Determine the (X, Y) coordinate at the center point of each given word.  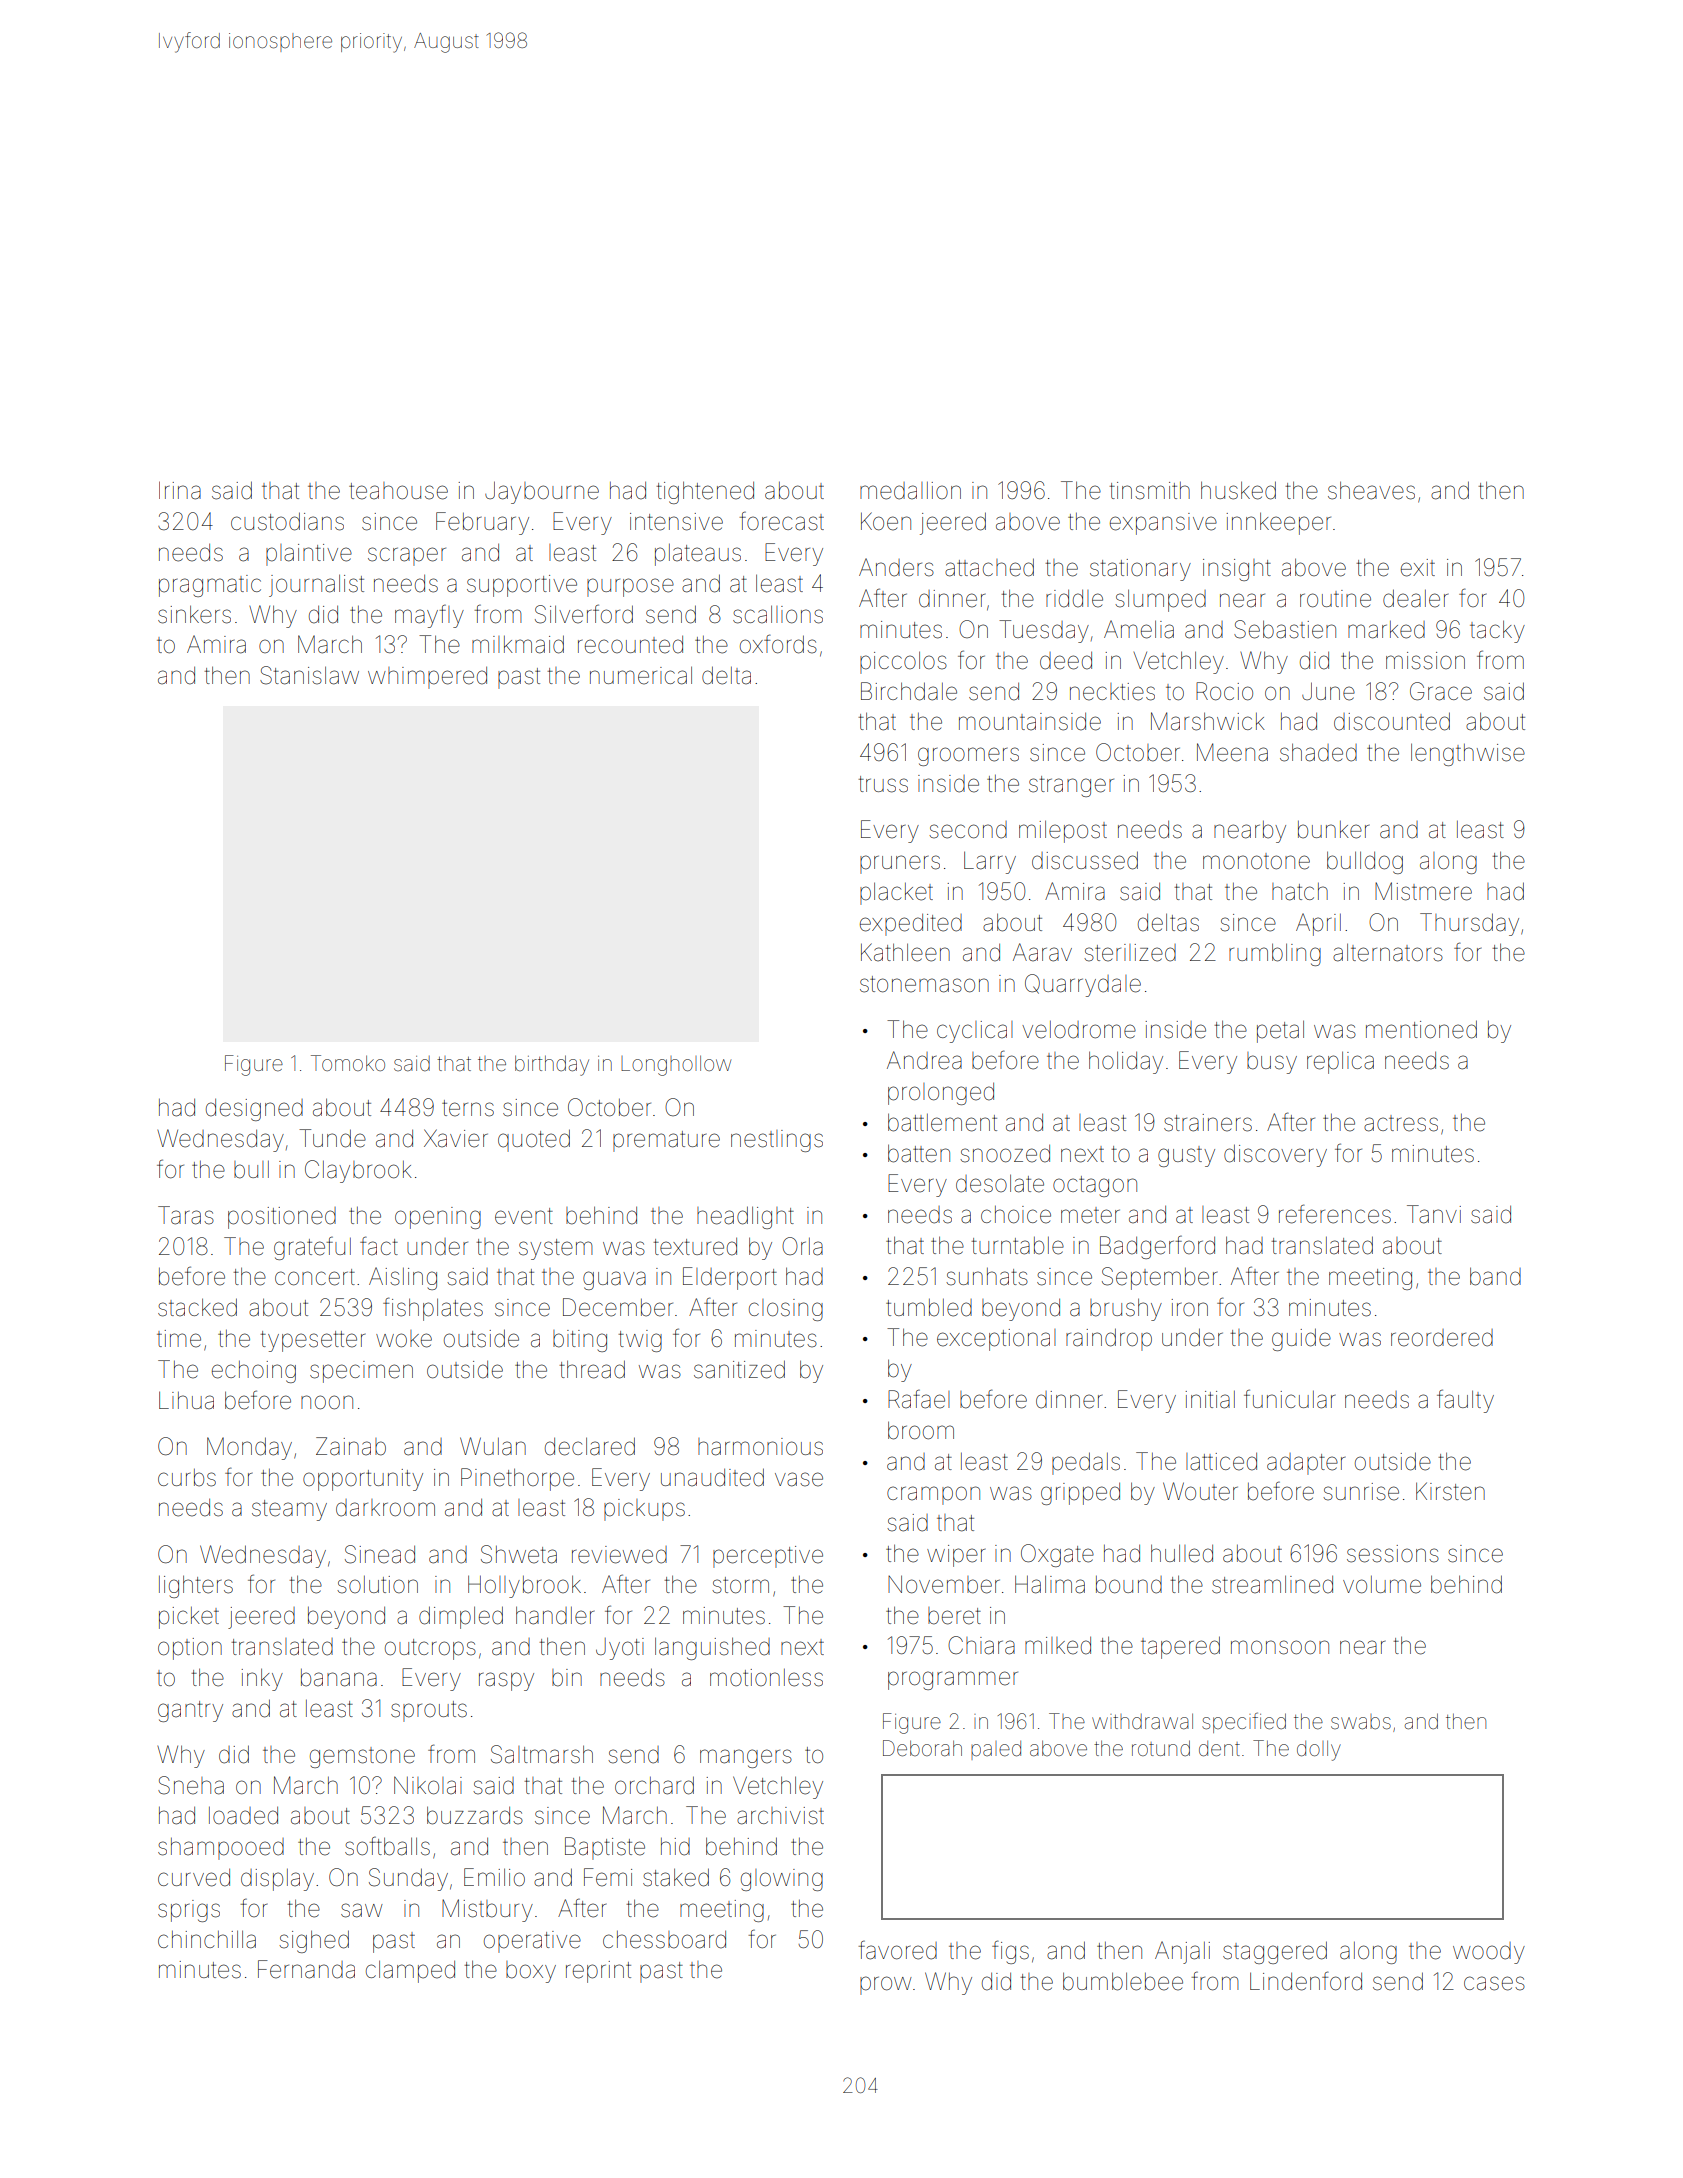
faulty (1465, 1401)
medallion (910, 491)
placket (896, 893)
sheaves (1371, 490)
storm (740, 1585)
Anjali (1182, 1952)
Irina (180, 490)
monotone (1256, 861)
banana (339, 1678)
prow (886, 1985)
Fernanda (306, 1969)
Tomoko (348, 1063)
